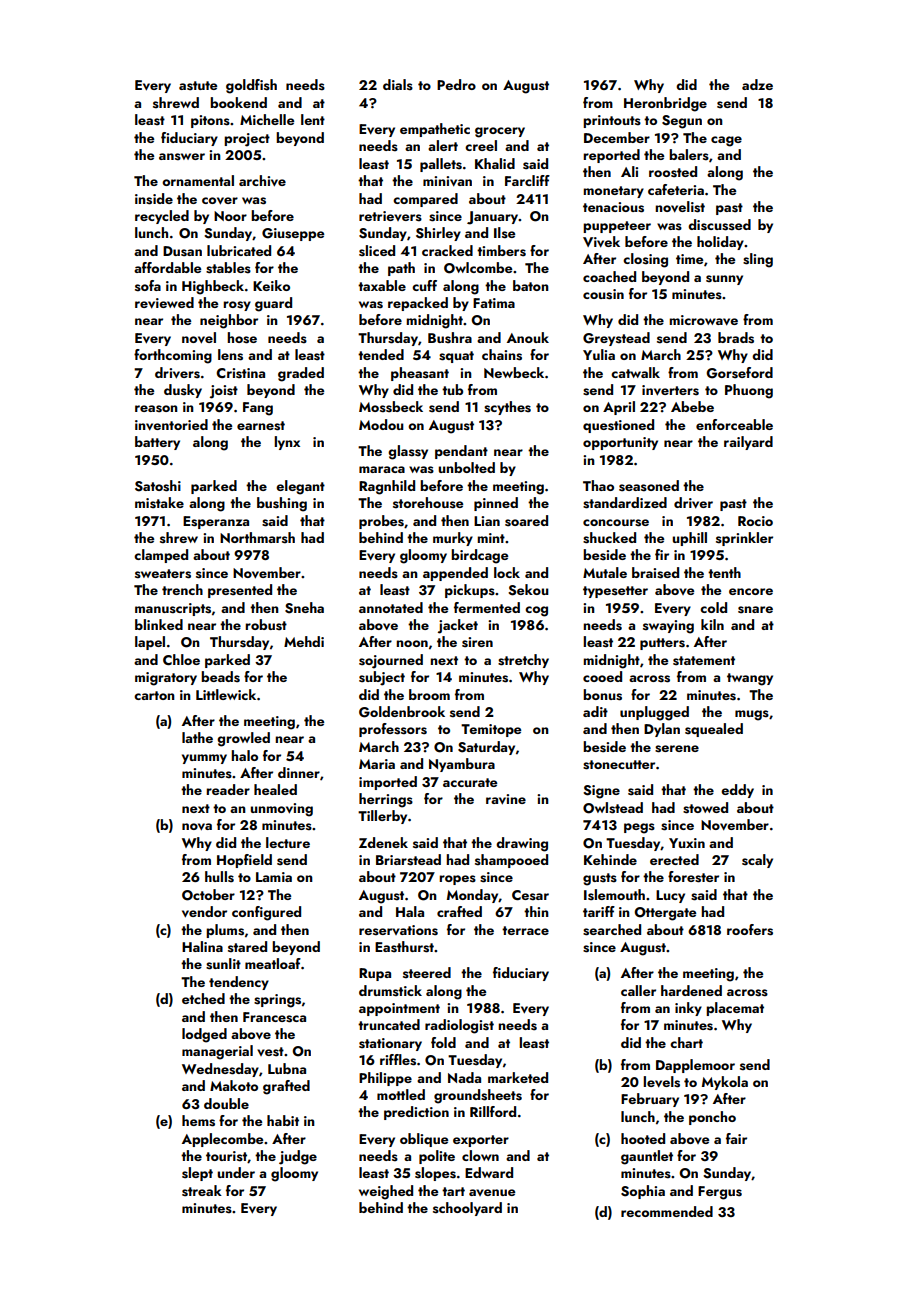 Image resolution: width=908 pixels, height=1316 pixels. Describe the element at coordinates (757, 84) in the screenshot. I see `adze` at that location.
